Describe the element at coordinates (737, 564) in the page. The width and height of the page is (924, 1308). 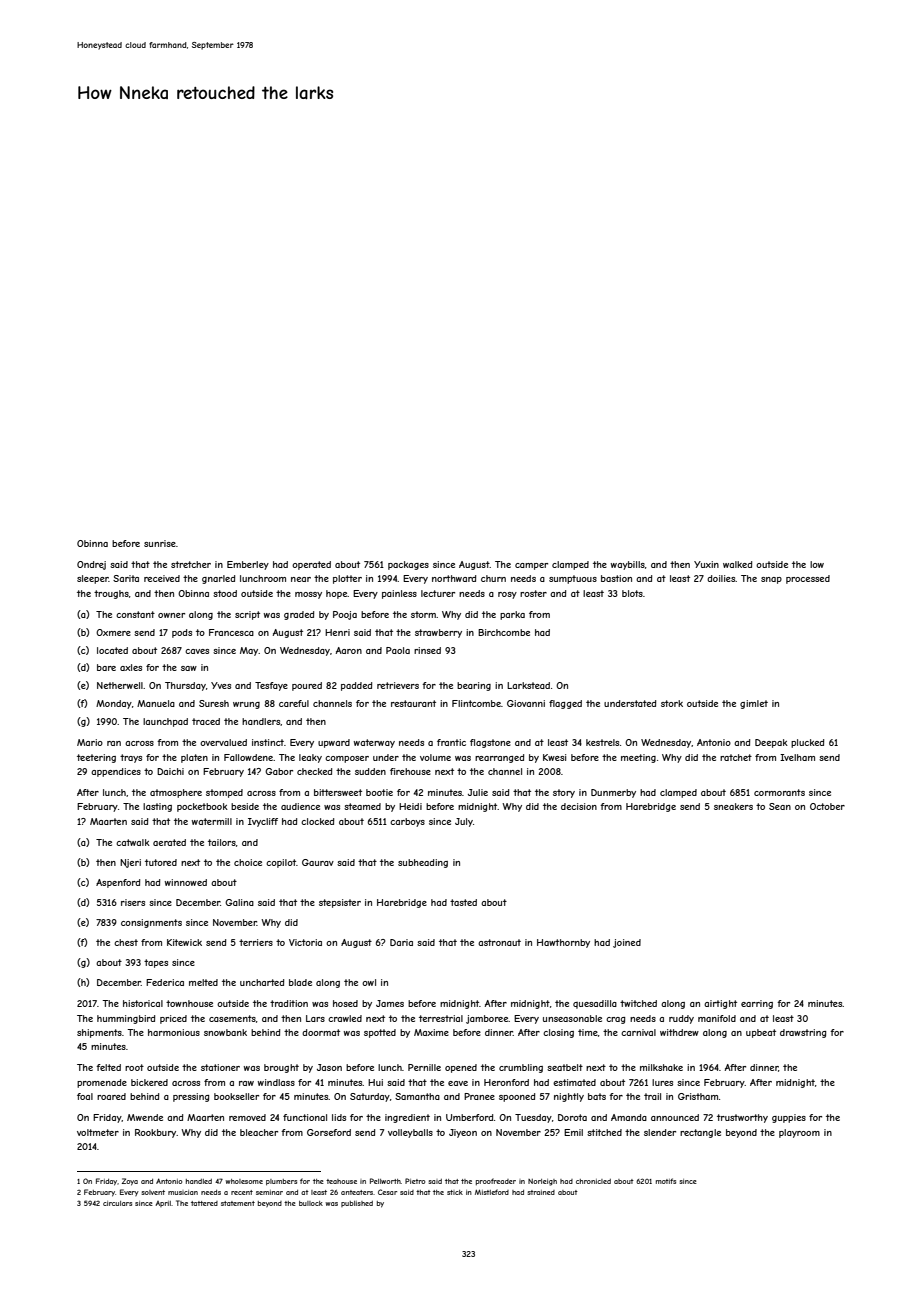
I see `walked` at that location.
